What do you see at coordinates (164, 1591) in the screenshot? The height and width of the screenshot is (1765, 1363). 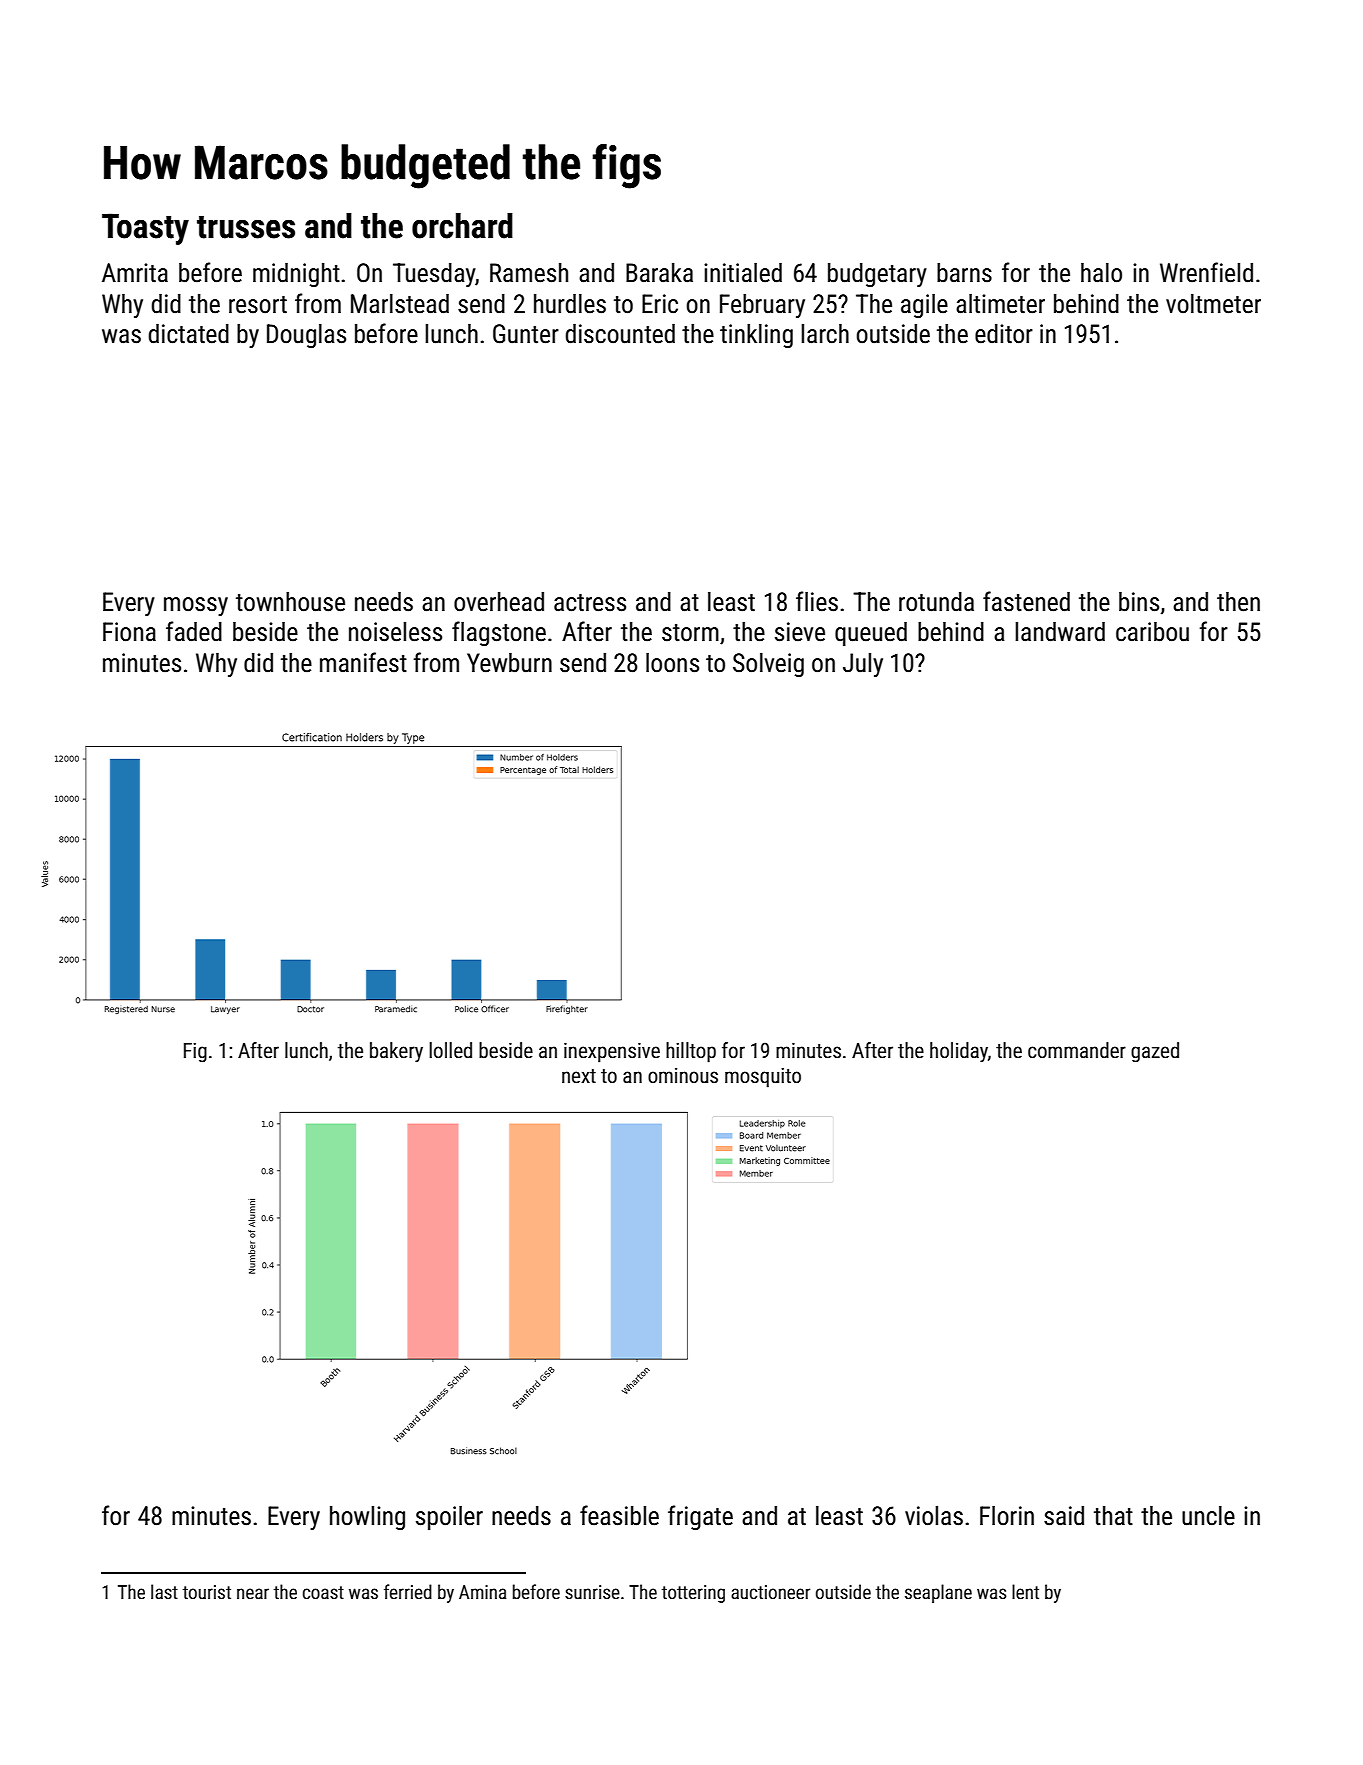 I see `last` at bounding box center [164, 1591].
